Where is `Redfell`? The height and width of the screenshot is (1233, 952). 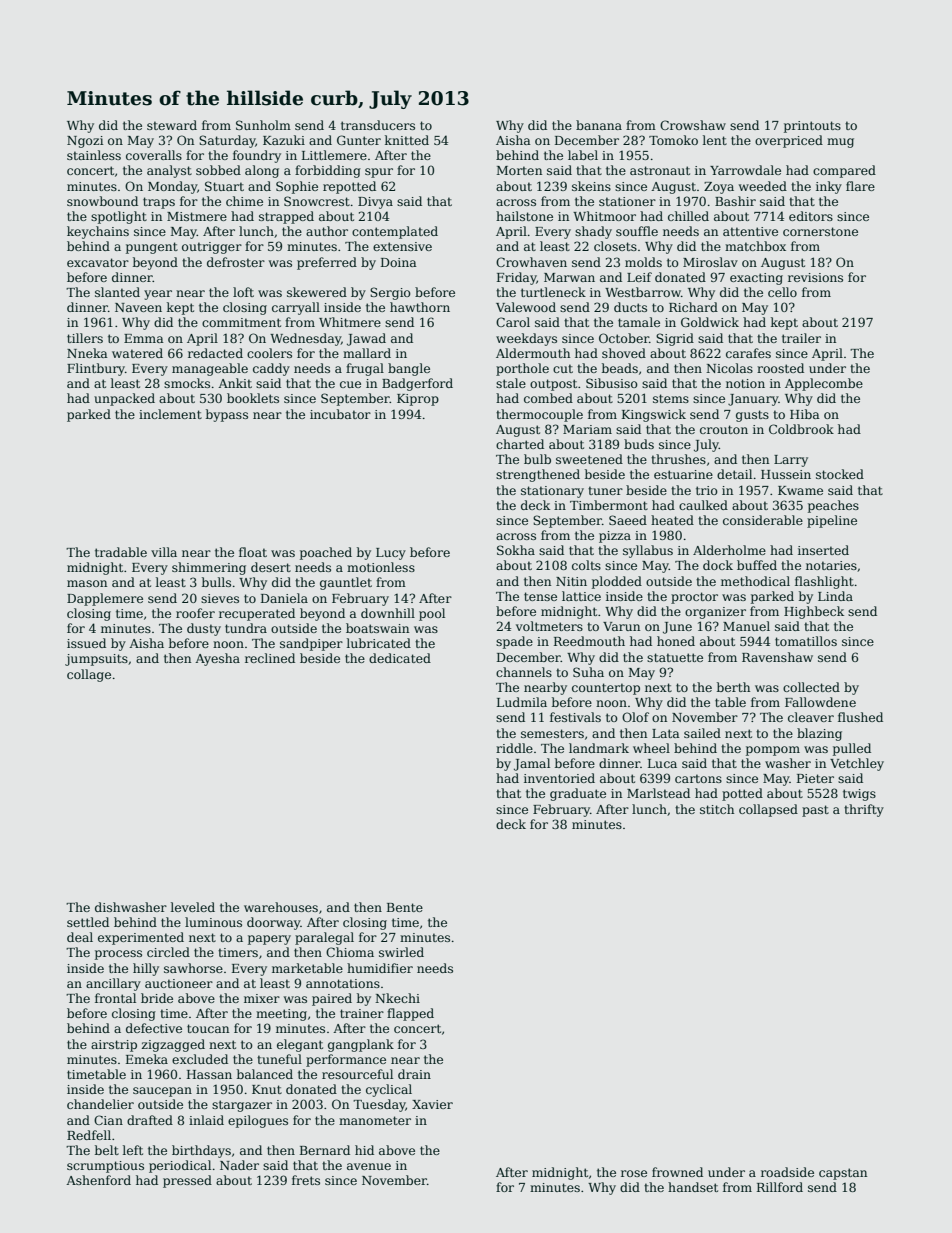
Redfell is located at coordinates (89, 1135).
